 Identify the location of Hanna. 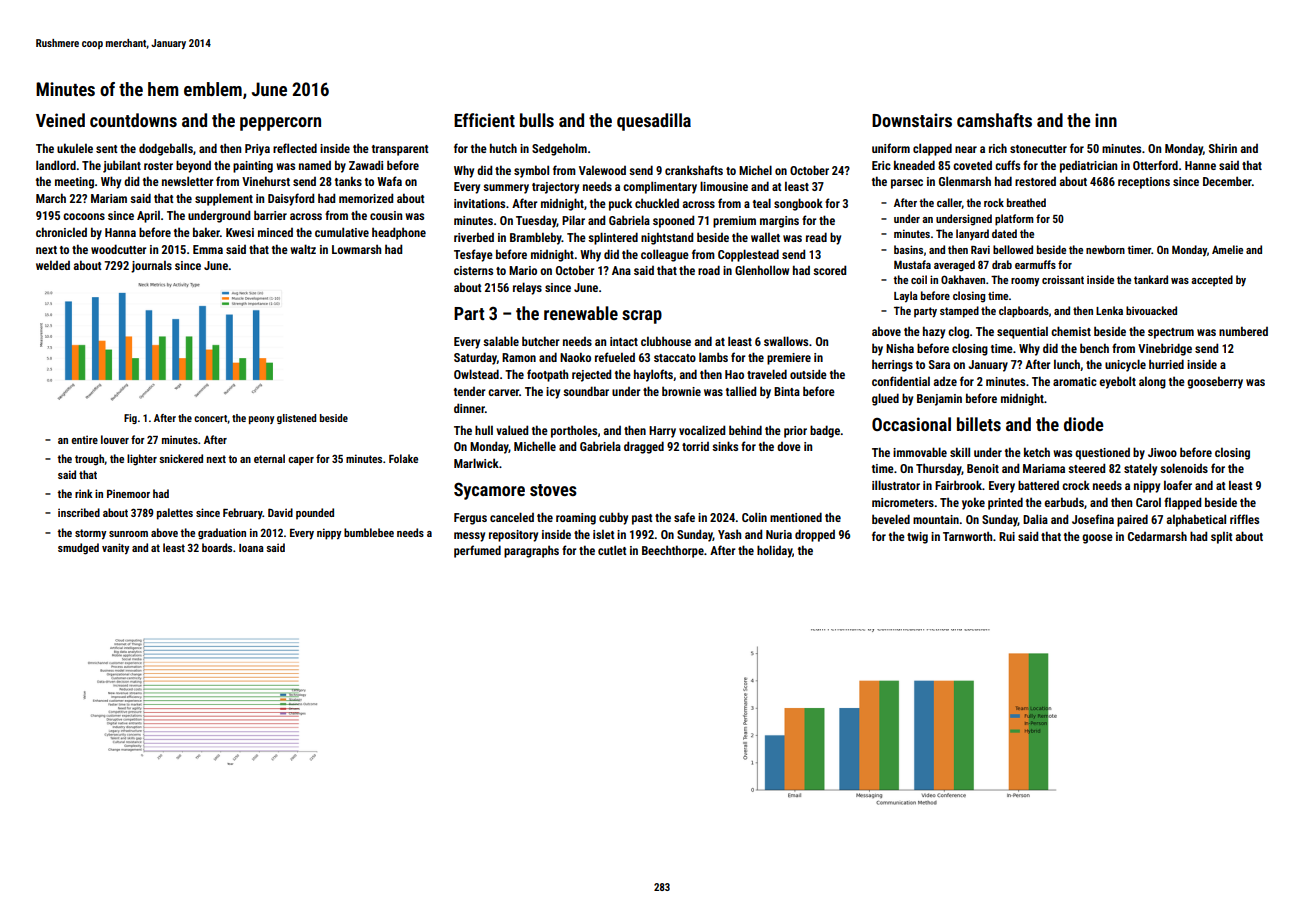
(120, 232).
